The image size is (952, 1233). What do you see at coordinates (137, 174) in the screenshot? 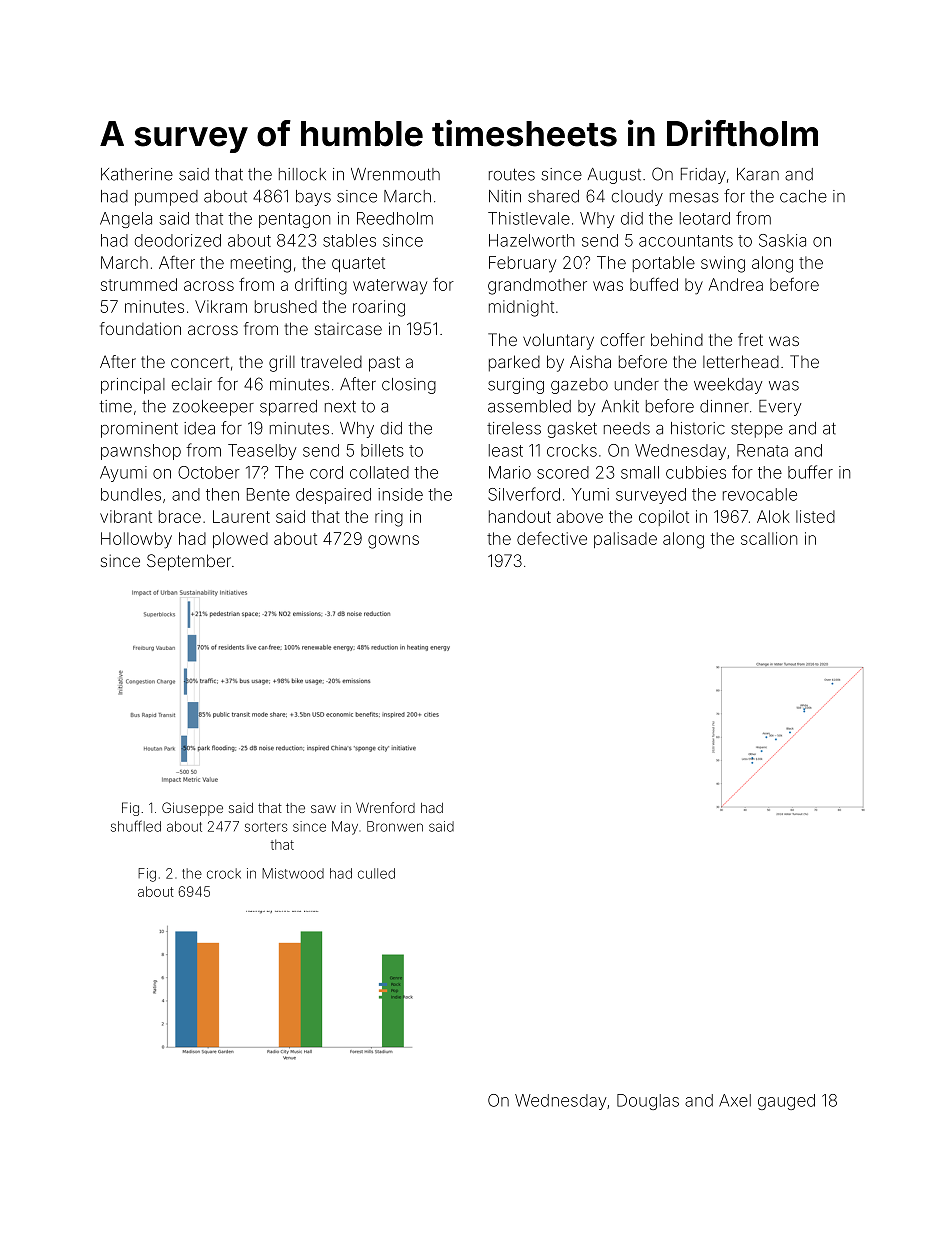
I see `Katherine` at bounding box center [137, 174].
